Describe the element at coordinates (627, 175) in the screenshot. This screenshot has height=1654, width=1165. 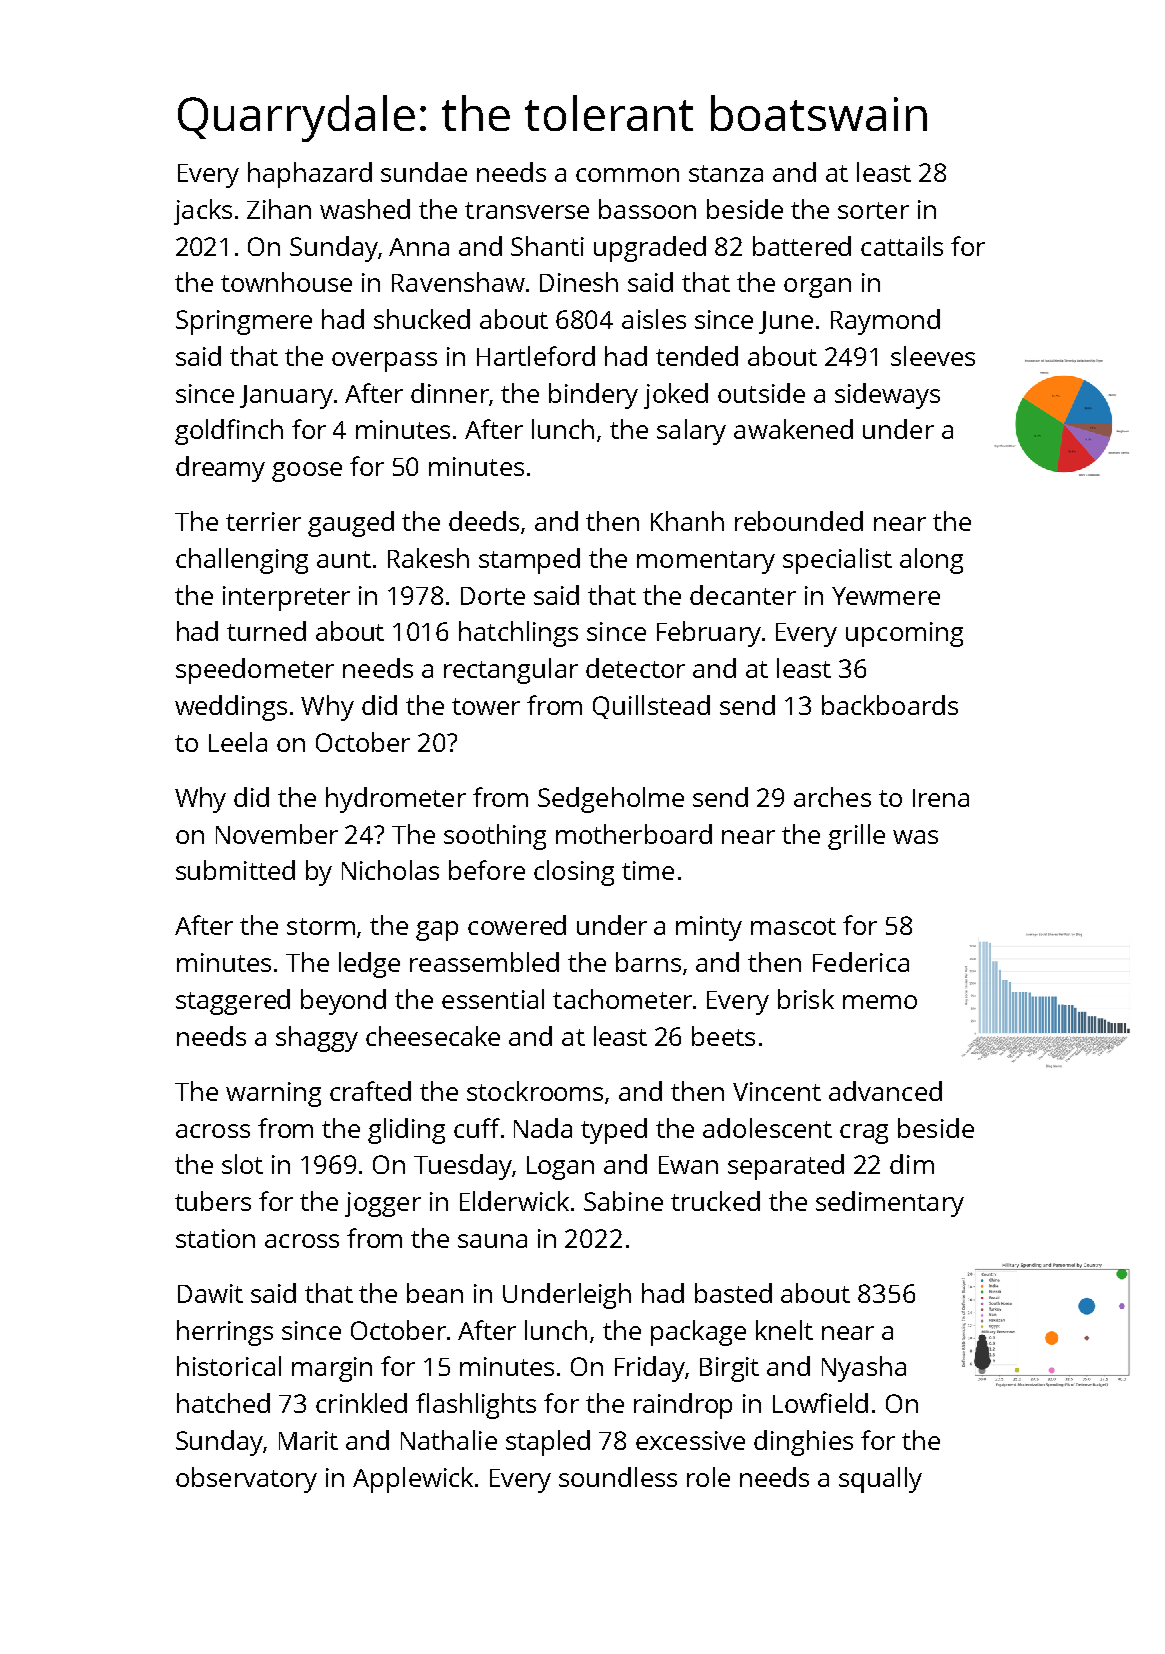
I see `common` at that location.
